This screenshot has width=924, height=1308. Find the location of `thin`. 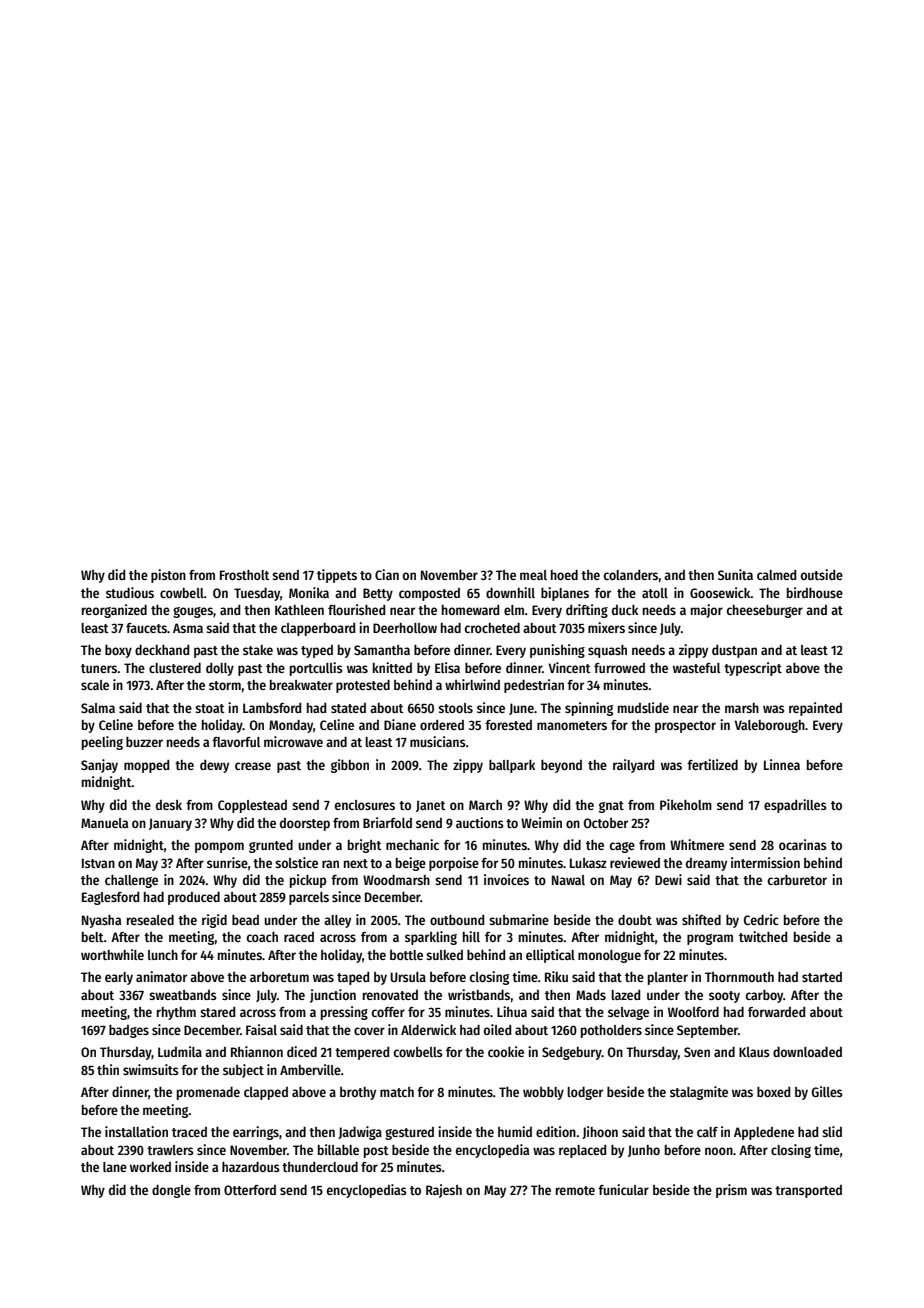

thin is located at coordinates (108, 1069).
